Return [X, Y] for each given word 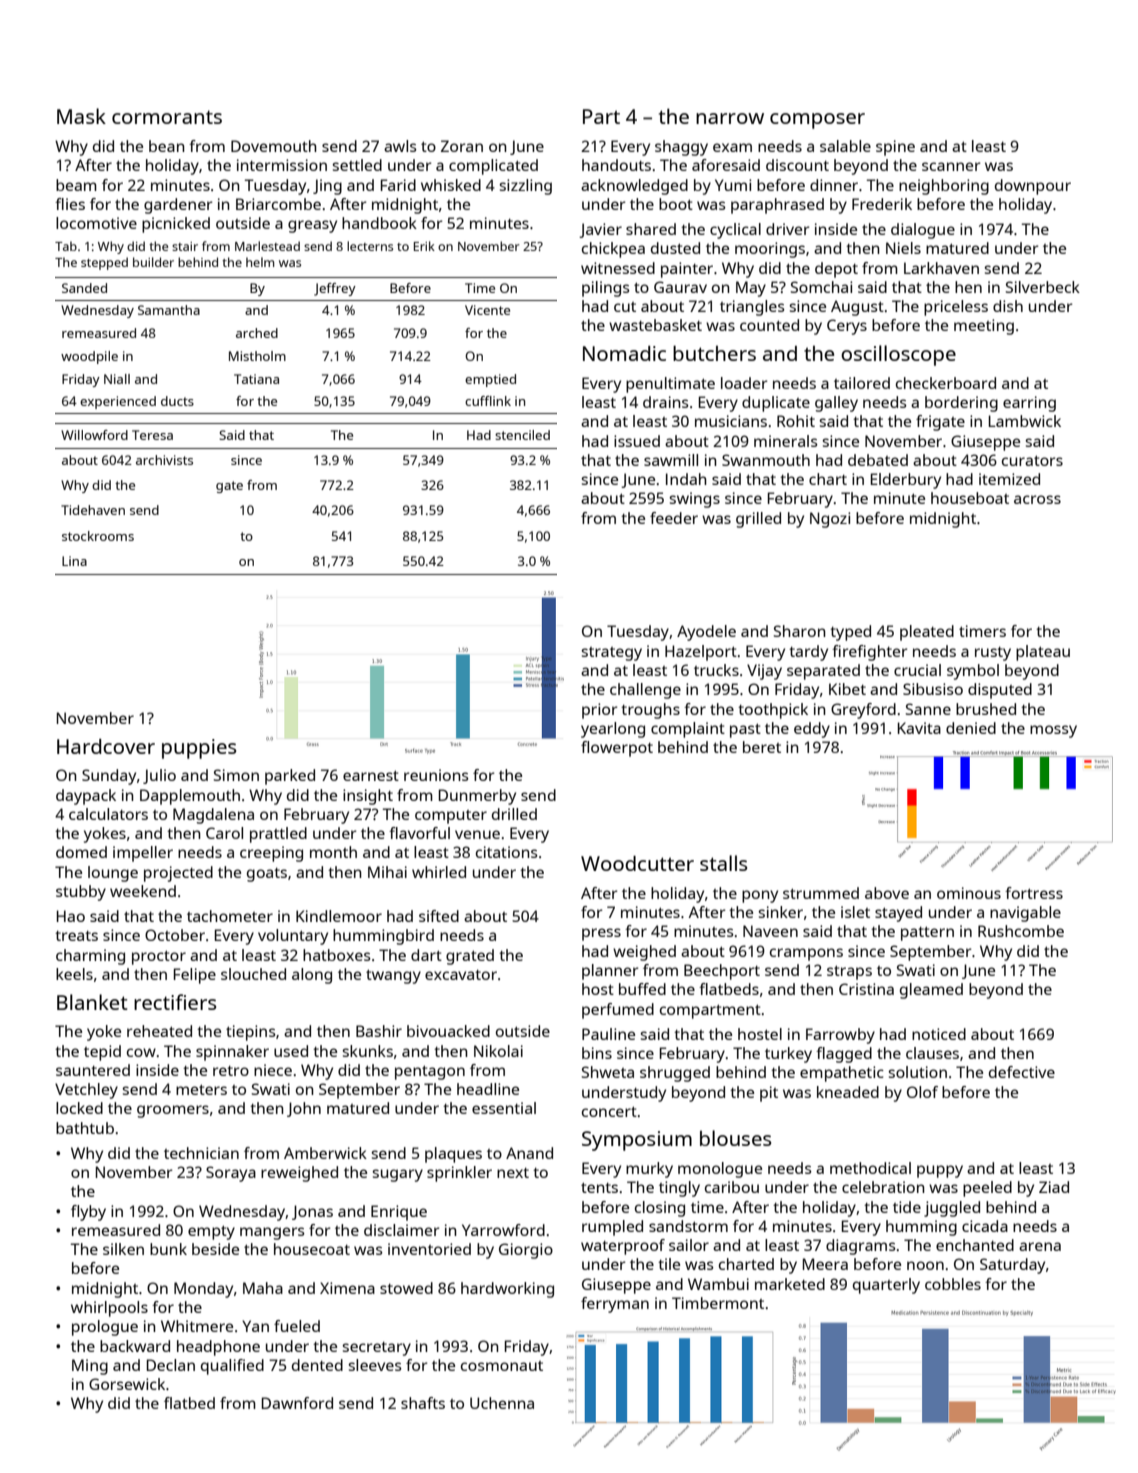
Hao [71, 916]
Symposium [637, 1141]
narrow [730, 118]
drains [666, 402]
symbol [973, 672]
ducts [177, 401]
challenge [645, 691]
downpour [1033, 187]
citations [507, 852]
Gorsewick [127, 1384]
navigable [1025, 914]
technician [201, 1153]
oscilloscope [898, 355]
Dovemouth [274, 146]
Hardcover [106, 746]
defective [1022, 1072]
